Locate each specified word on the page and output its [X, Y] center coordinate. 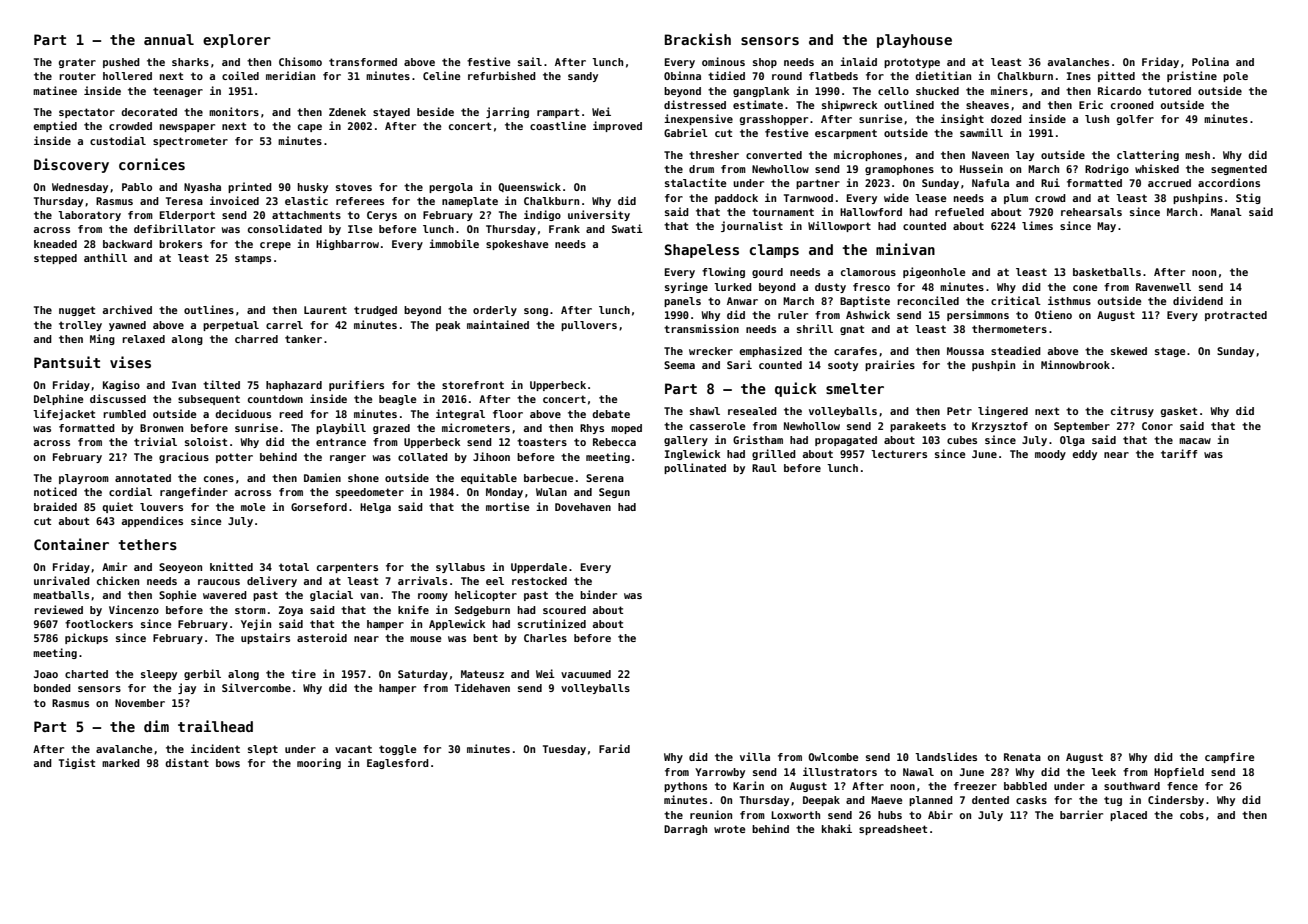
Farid [614, 748]
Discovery [71, 165]
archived [127, 309]
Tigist [77, 763]
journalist [752, 226]
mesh [1197, 155]
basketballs [1107, 272]
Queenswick [529, 187]
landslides [946, 756]
